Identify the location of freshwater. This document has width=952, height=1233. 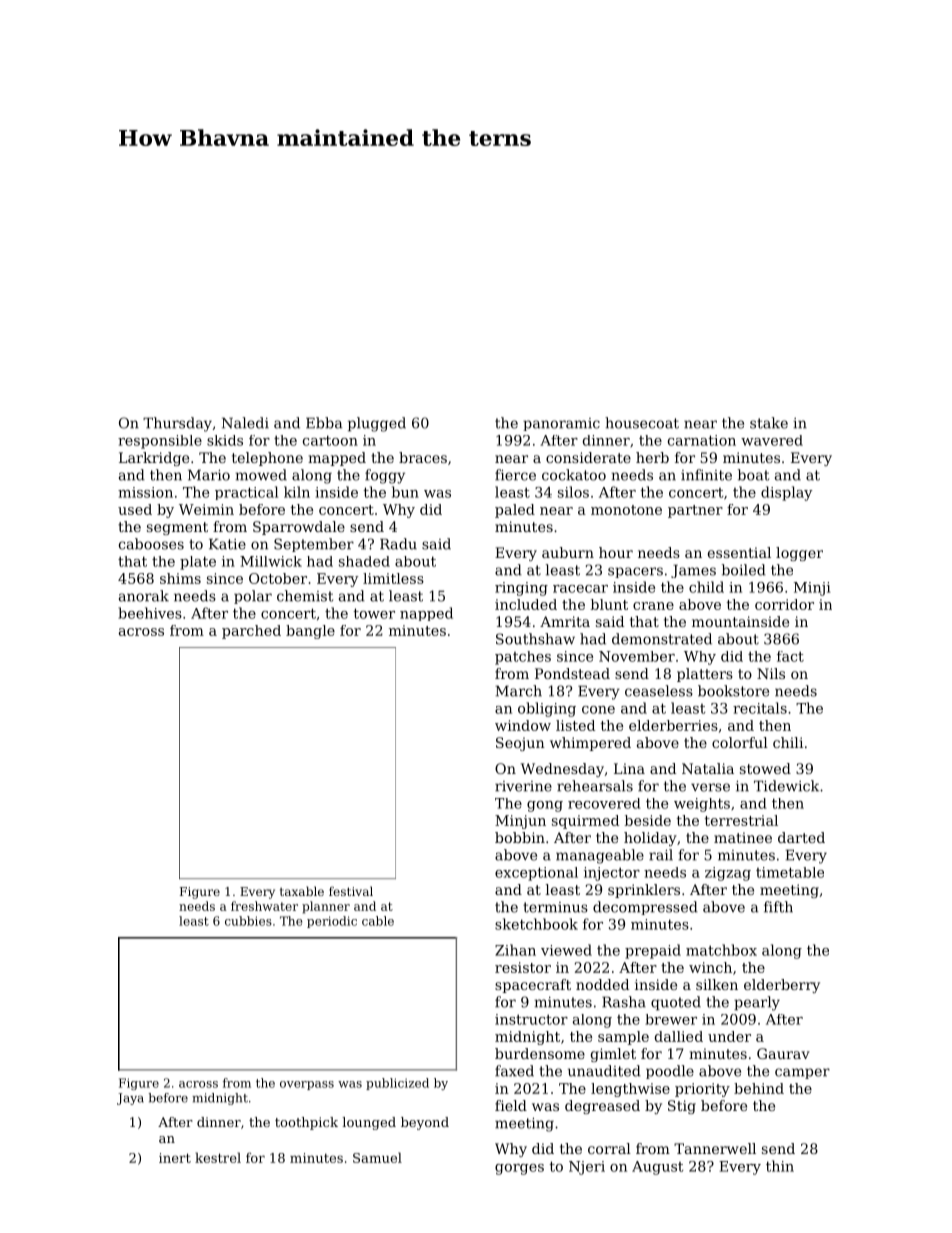
(264, 906).
